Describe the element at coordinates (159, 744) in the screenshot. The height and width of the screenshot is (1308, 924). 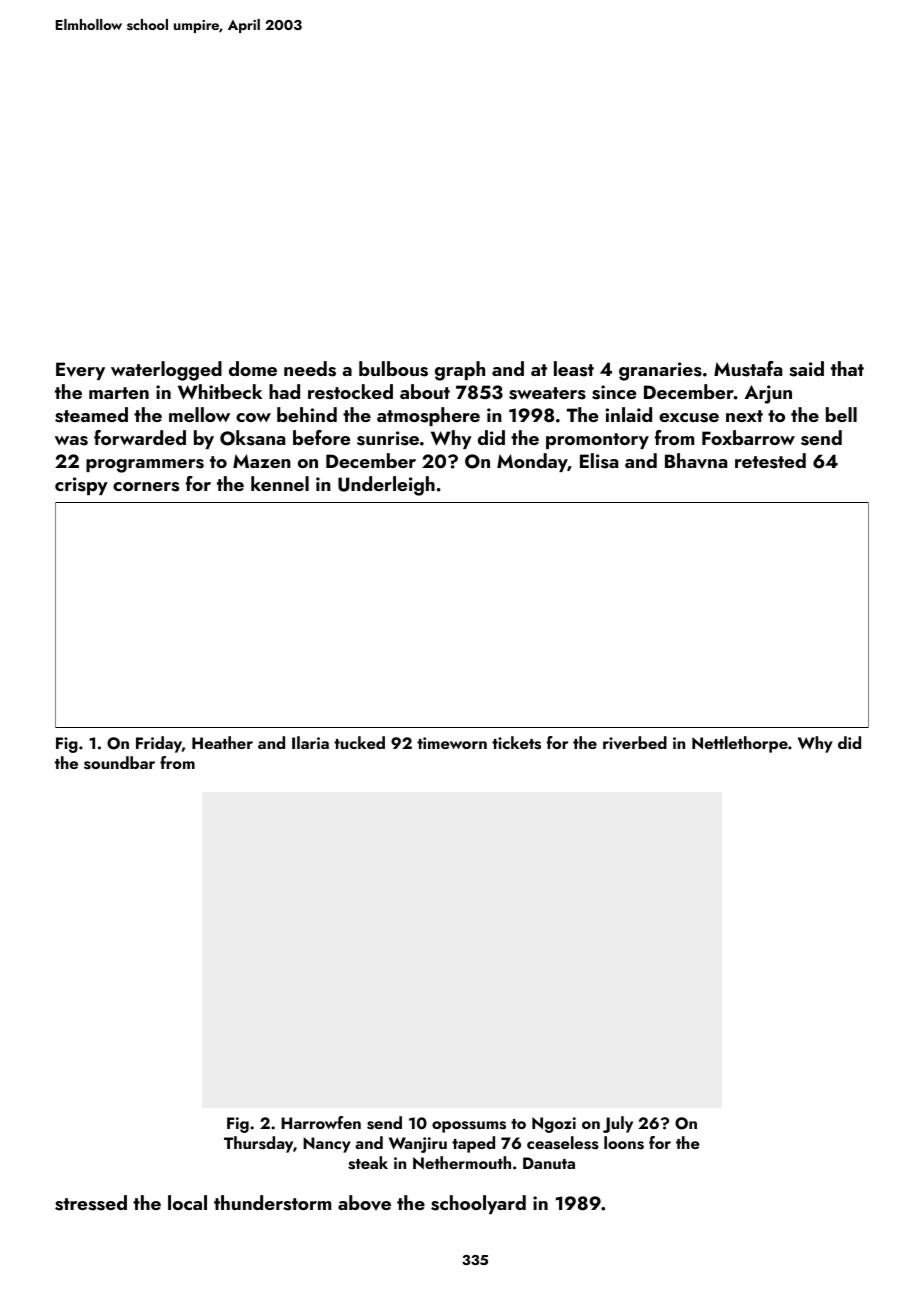
I see `Friday` at that location.
